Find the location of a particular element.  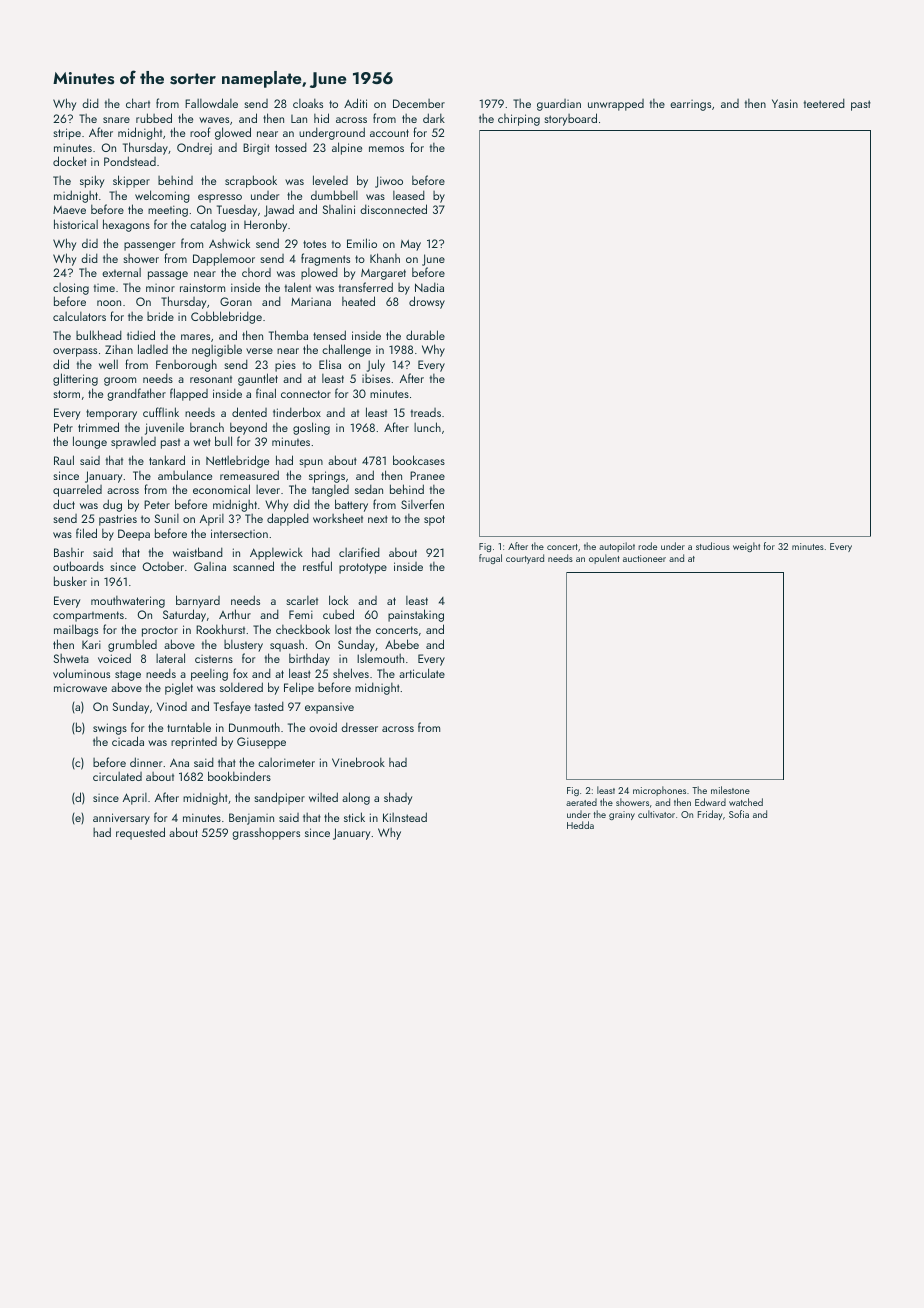

Nadia is located at coordinates (429, 287).
